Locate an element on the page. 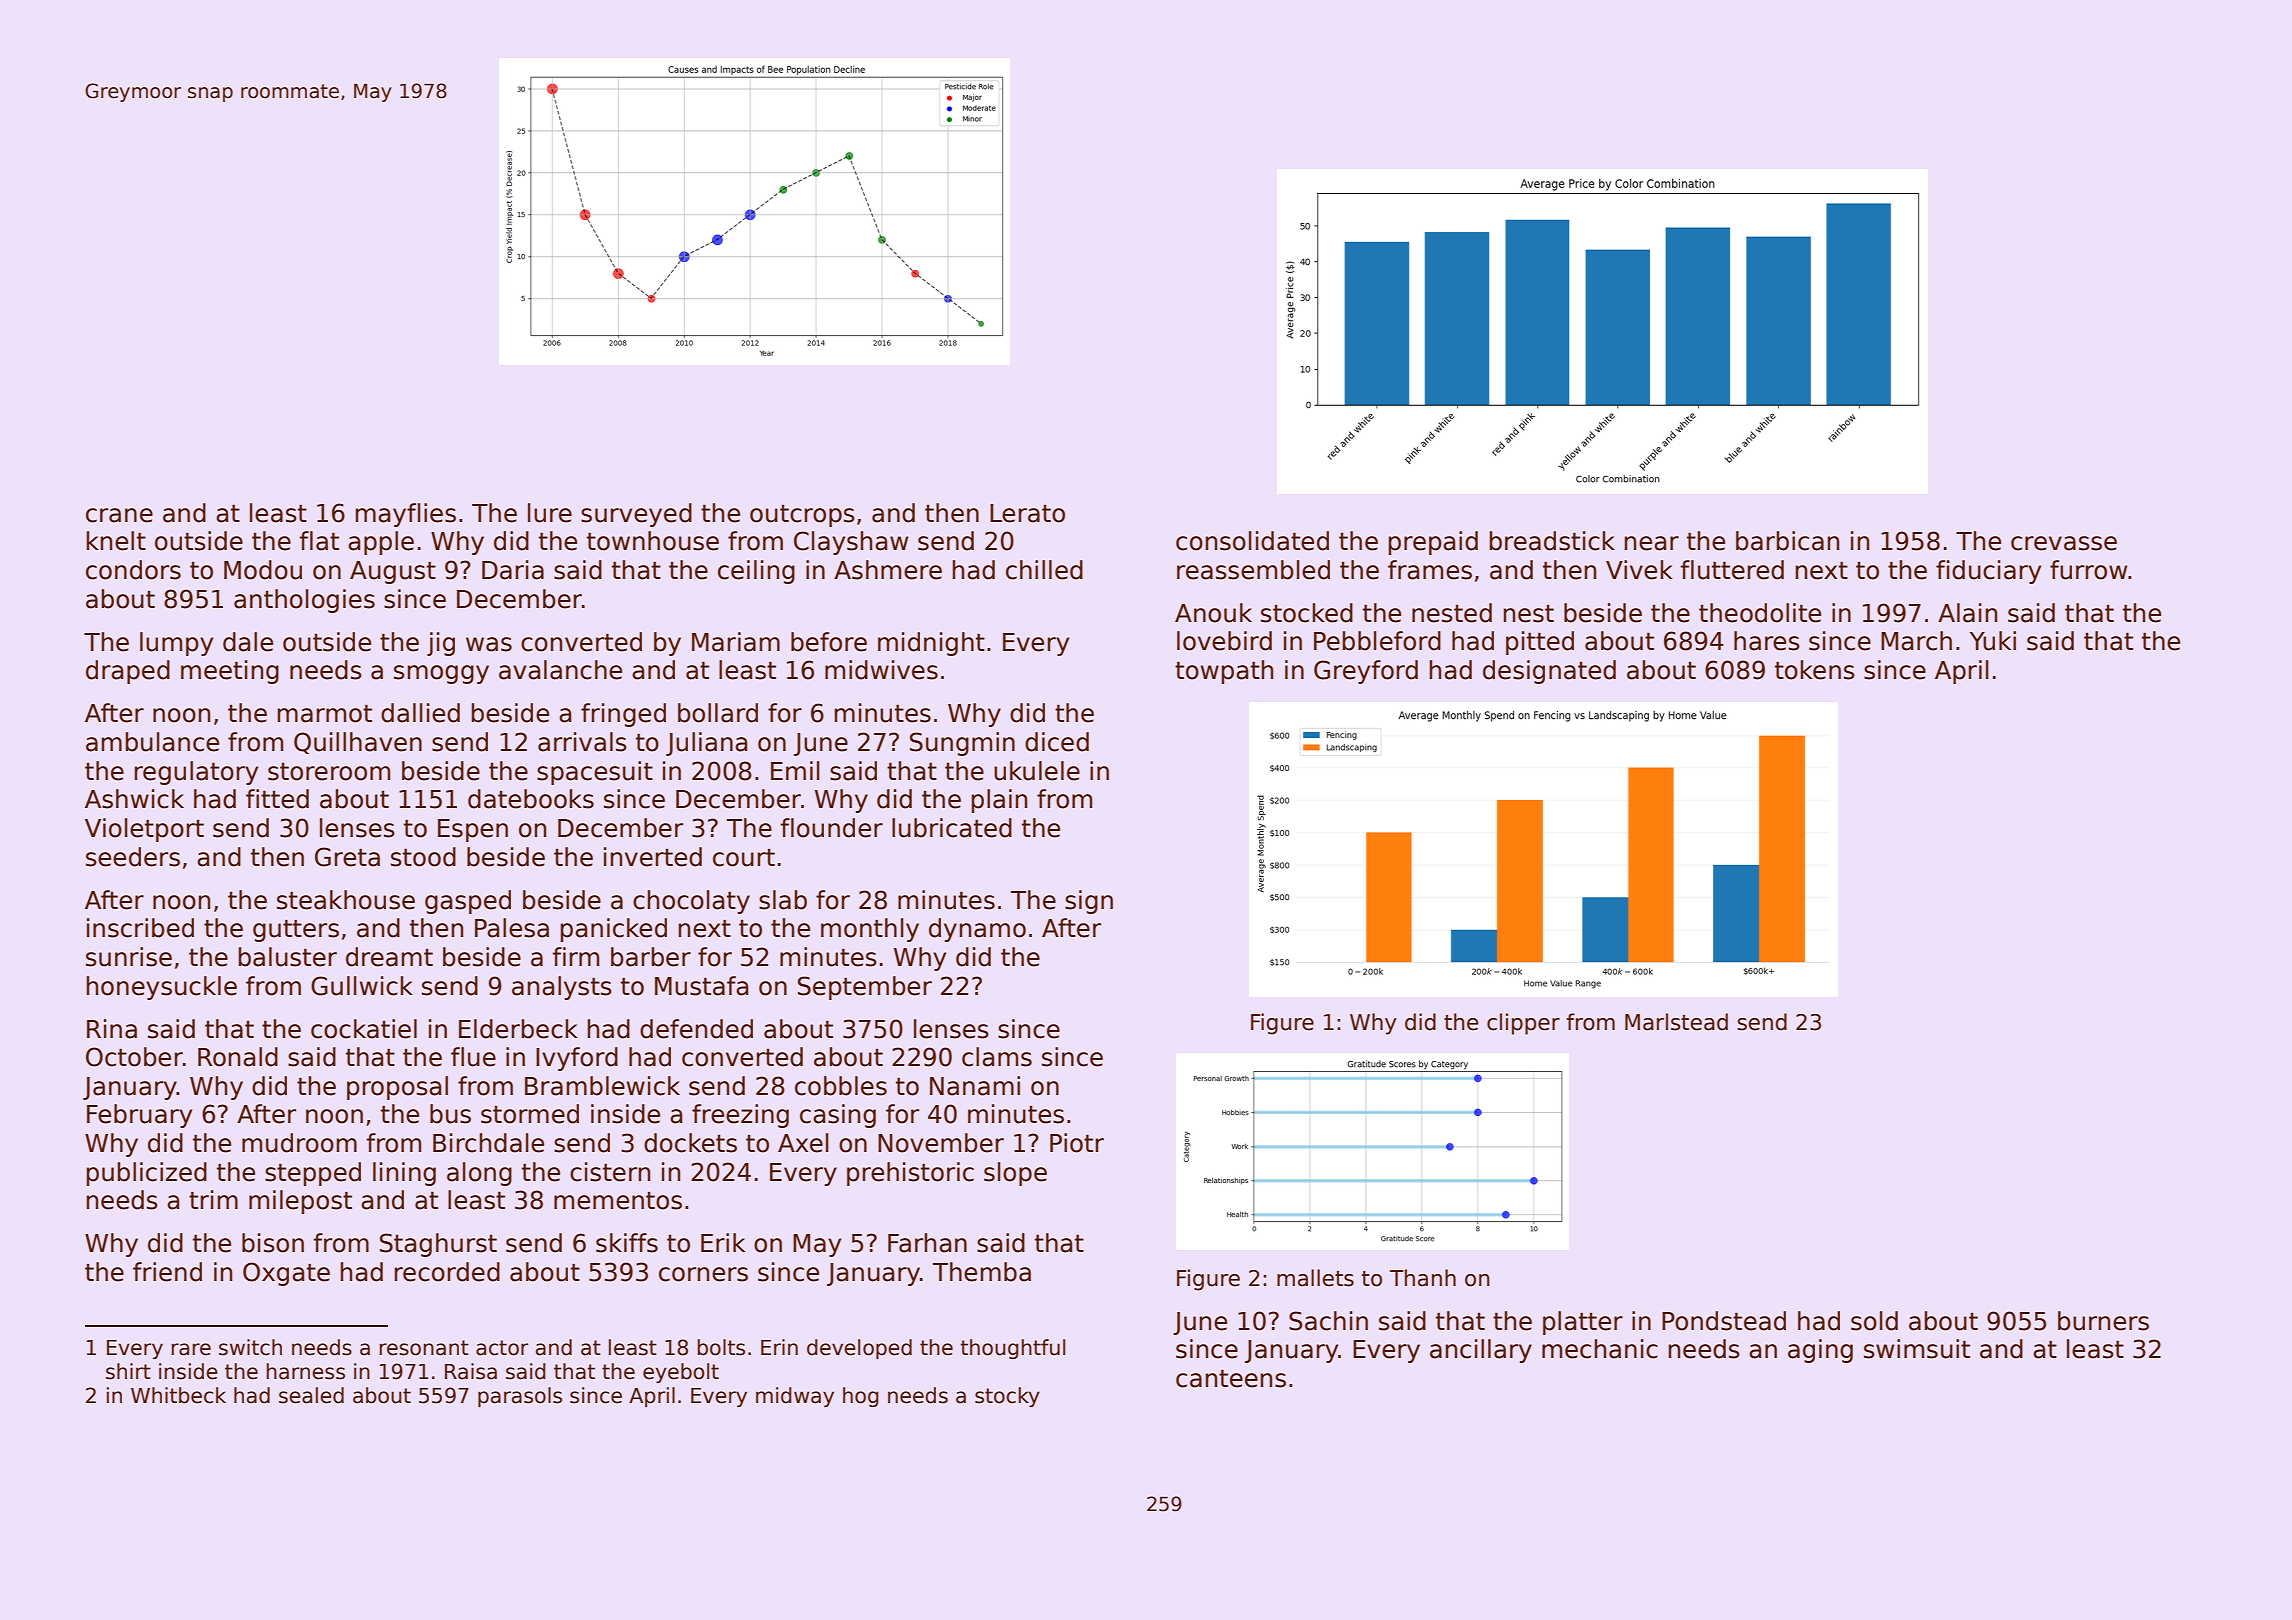 Image resolution: width=2292 pixels, height=1620 pixels. tokens is located at coordinates (1815, 670).
